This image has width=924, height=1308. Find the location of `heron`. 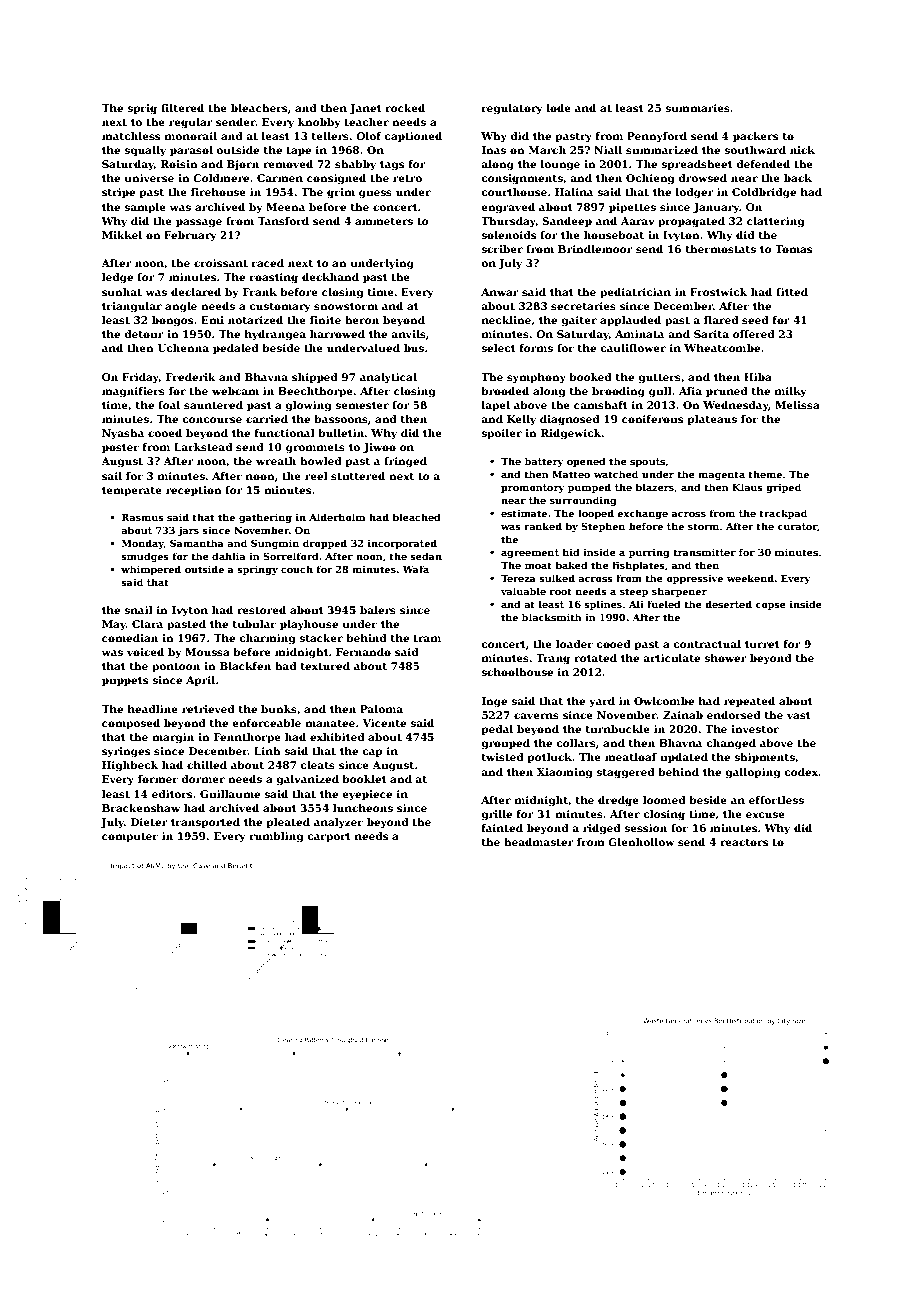

heron is located at coordinates (362, 320).
